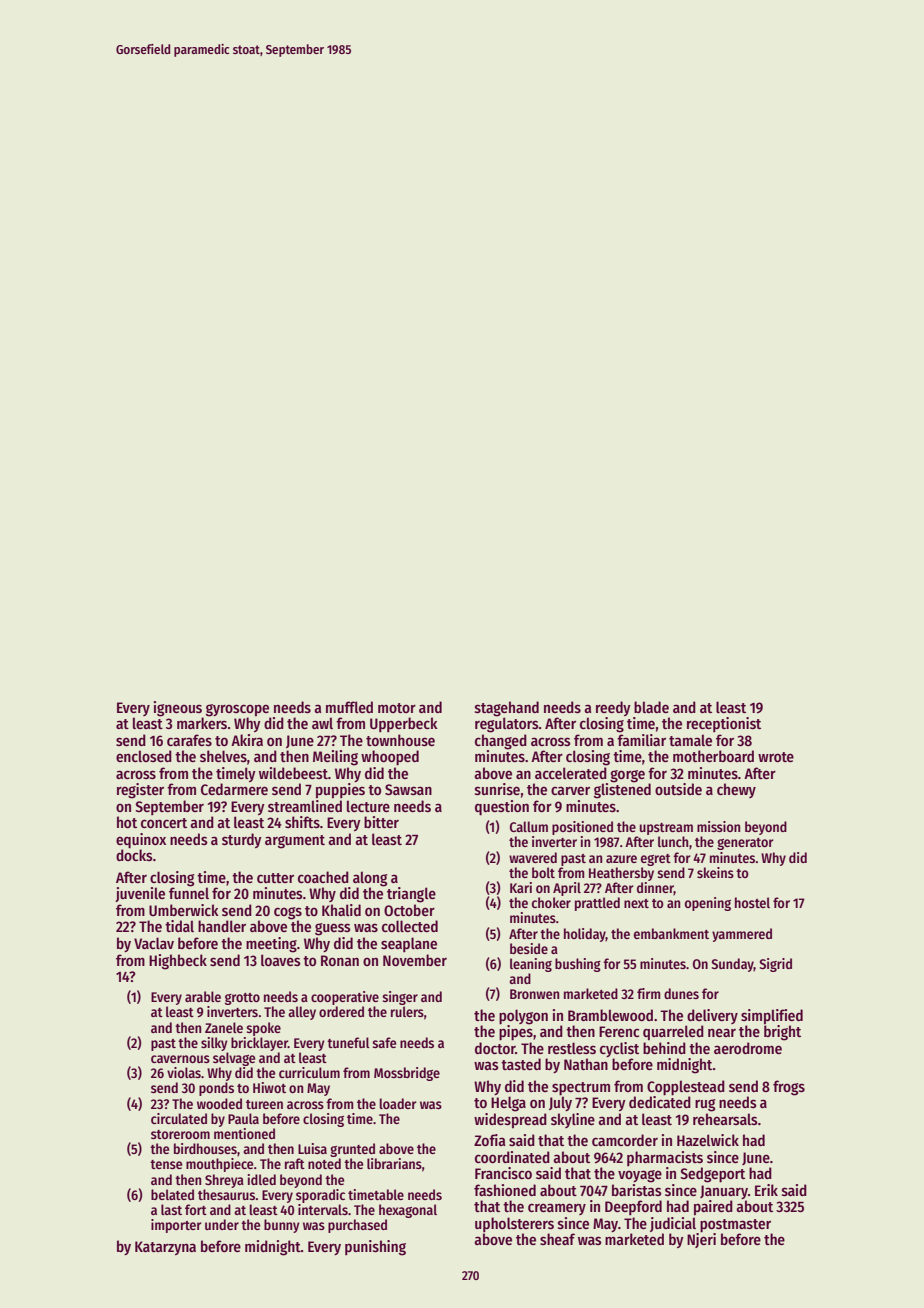 Image resolution: width=924 pixels, height=1308 pixels. Describe the element at coordinates (776, 965) in the document. I see `Sigrid` at that location.
